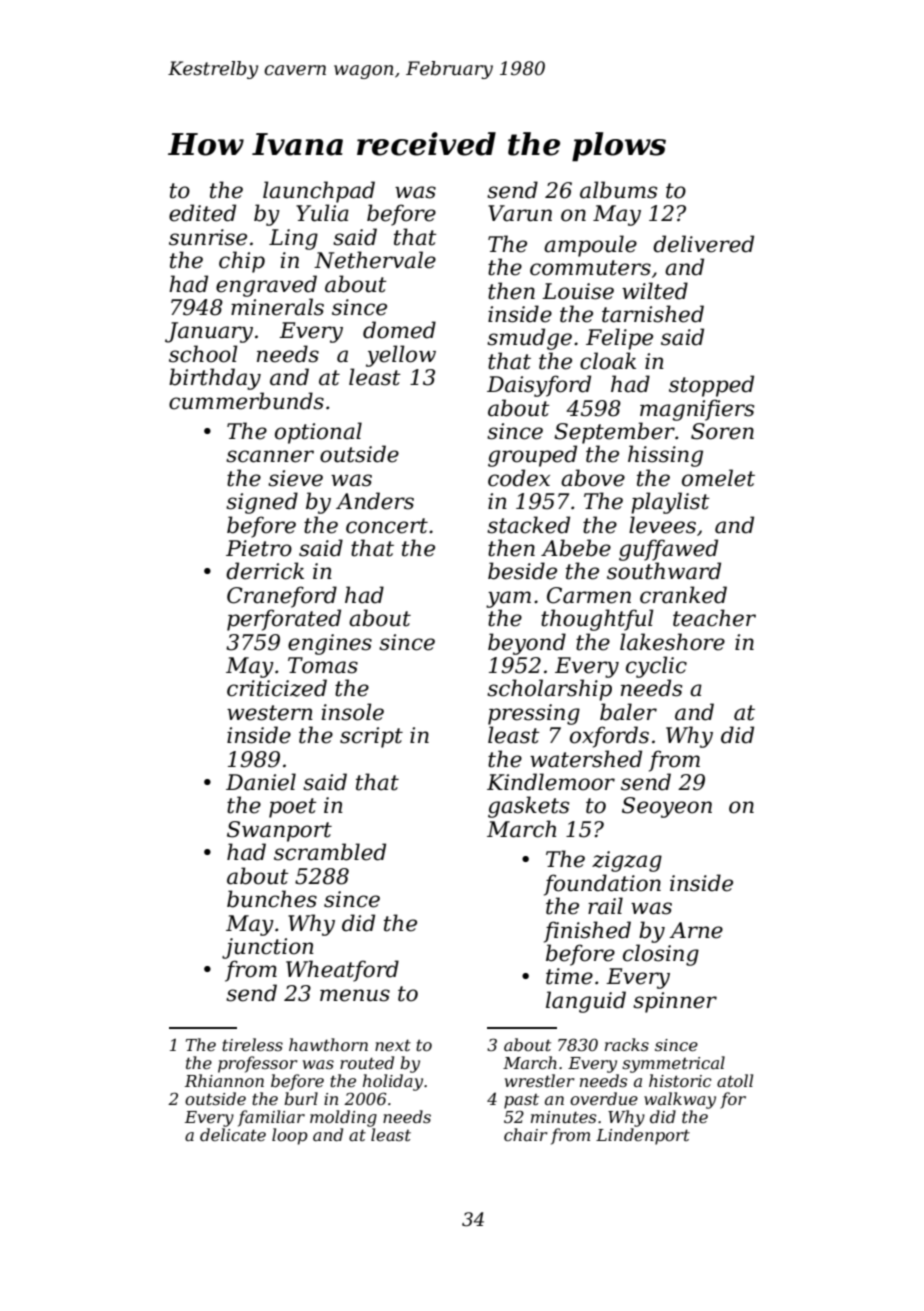 This document has width=924, height=1311. I want to click on beyond, so click(527, 644).
